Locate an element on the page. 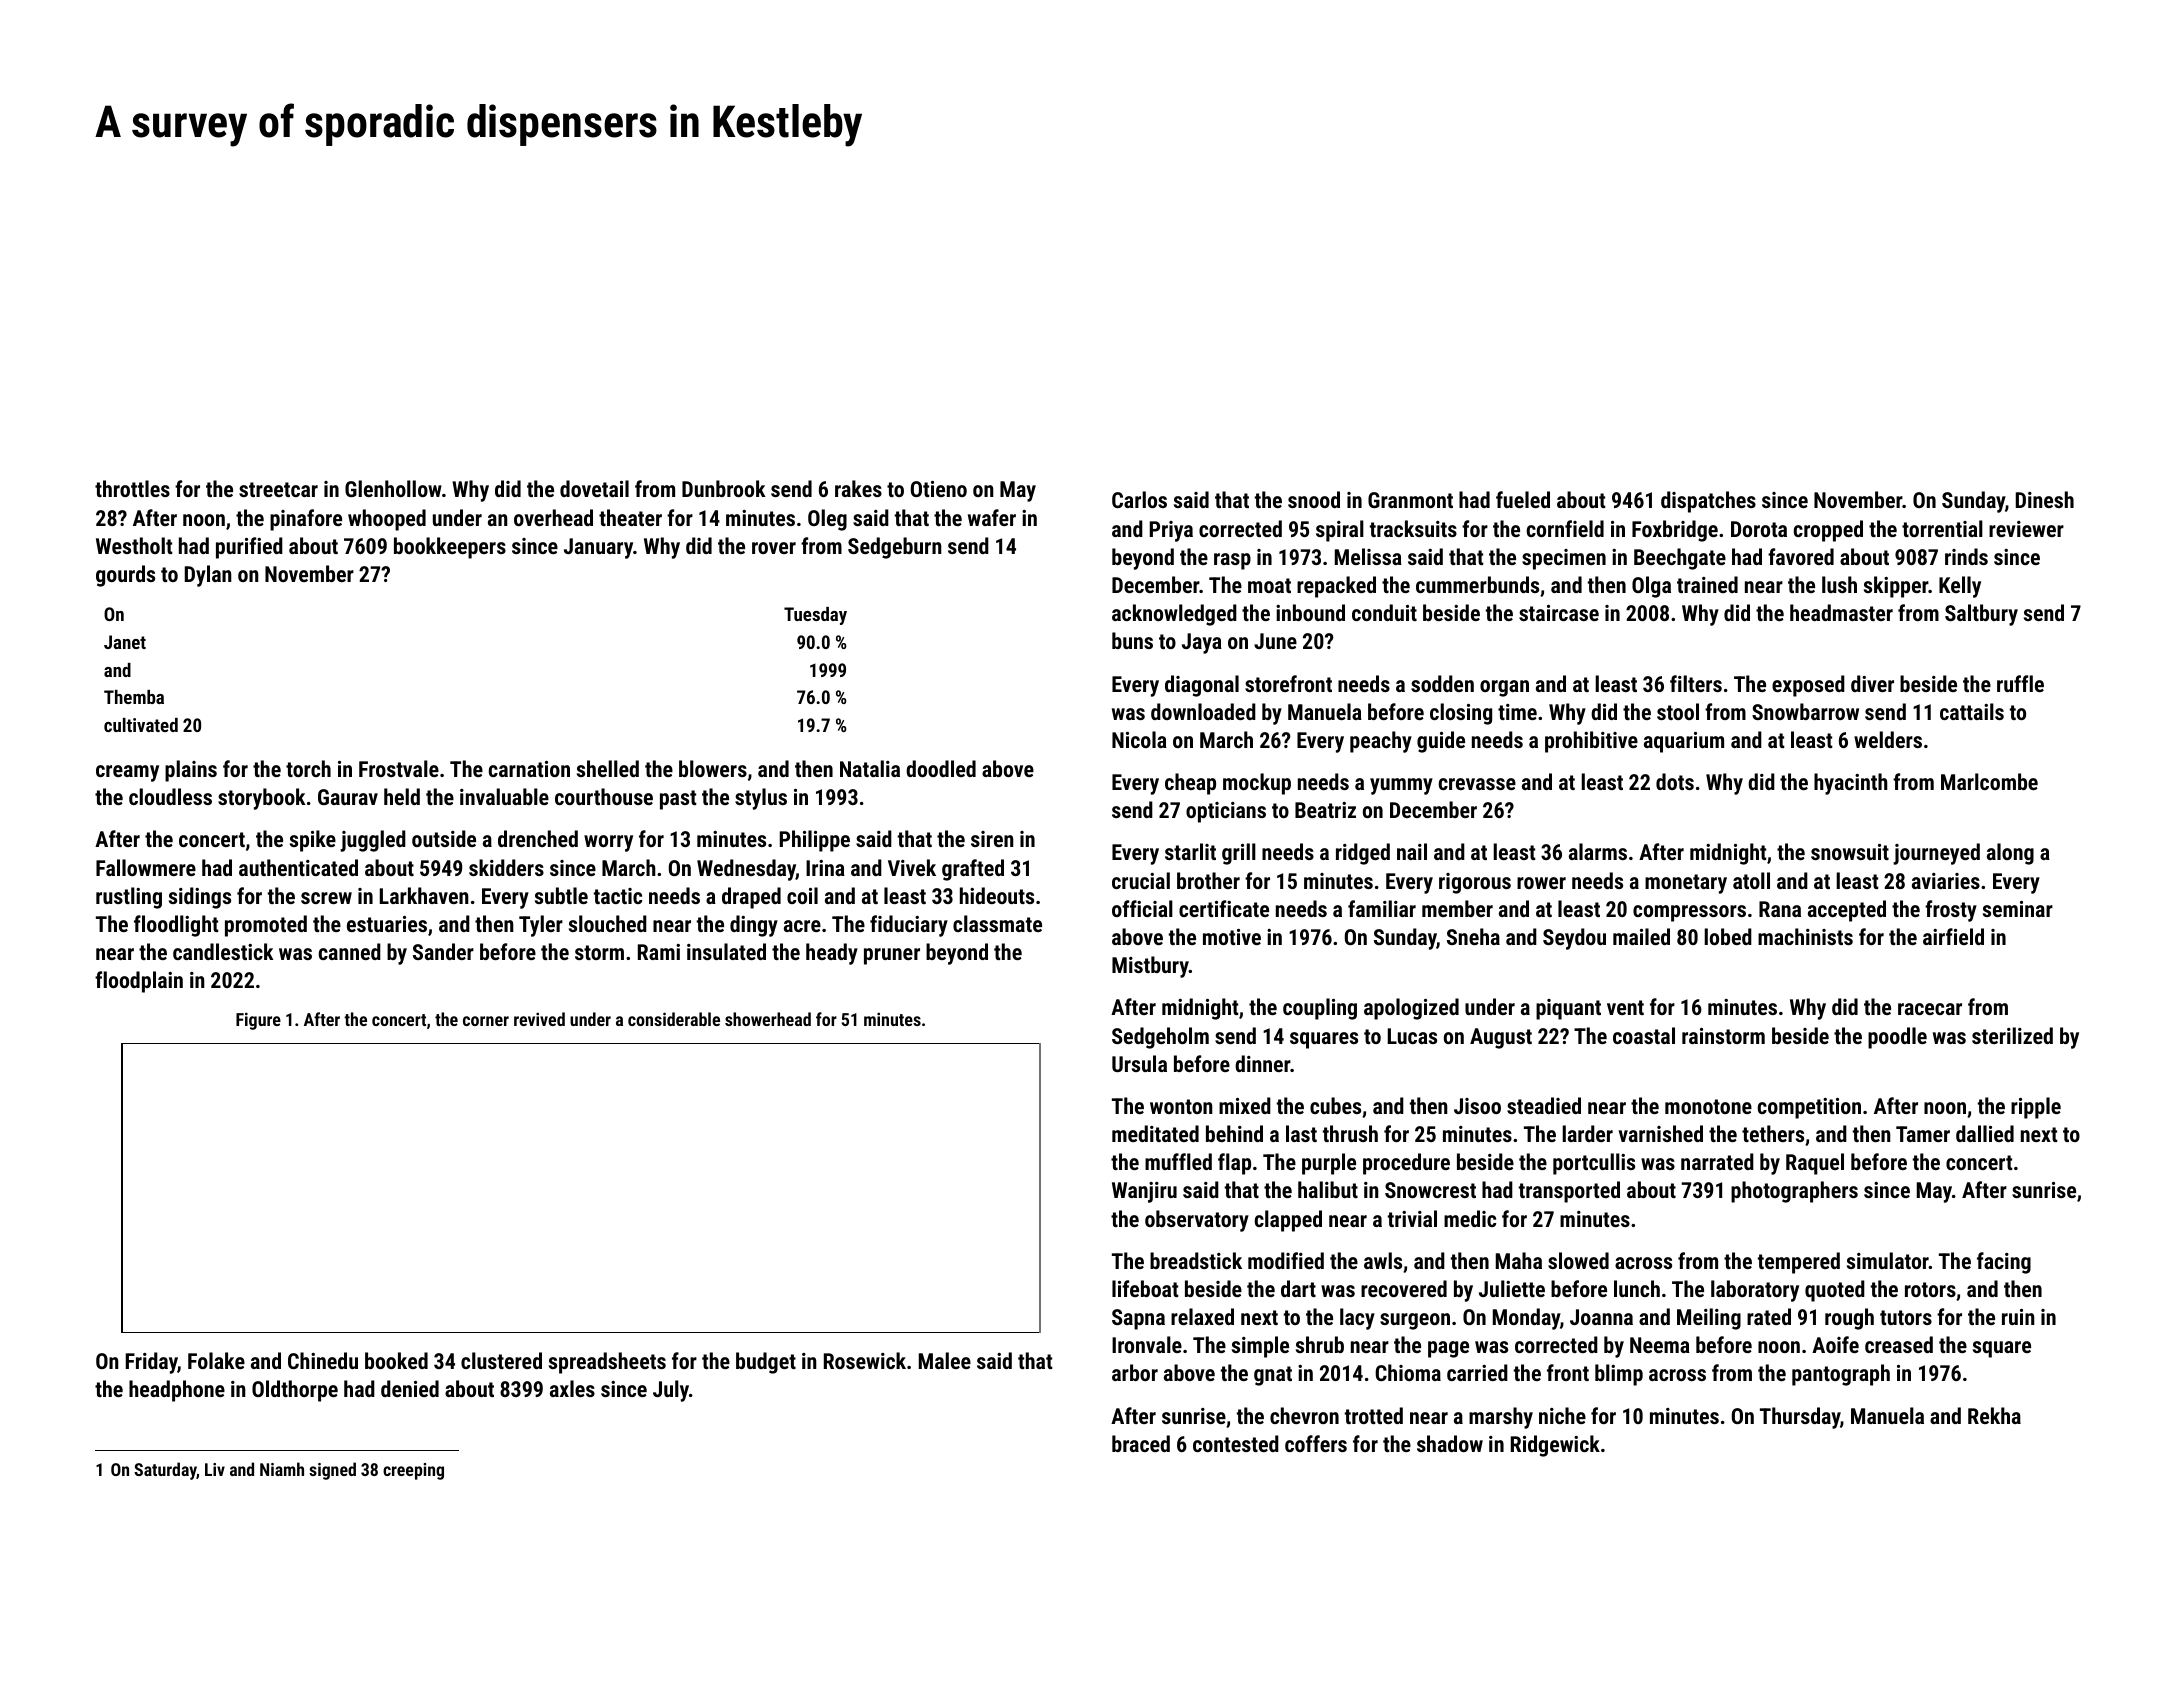 Image resolution: width=2178 pixels, height=1683 pixels. Janet is located at coordinates (125, 642).
